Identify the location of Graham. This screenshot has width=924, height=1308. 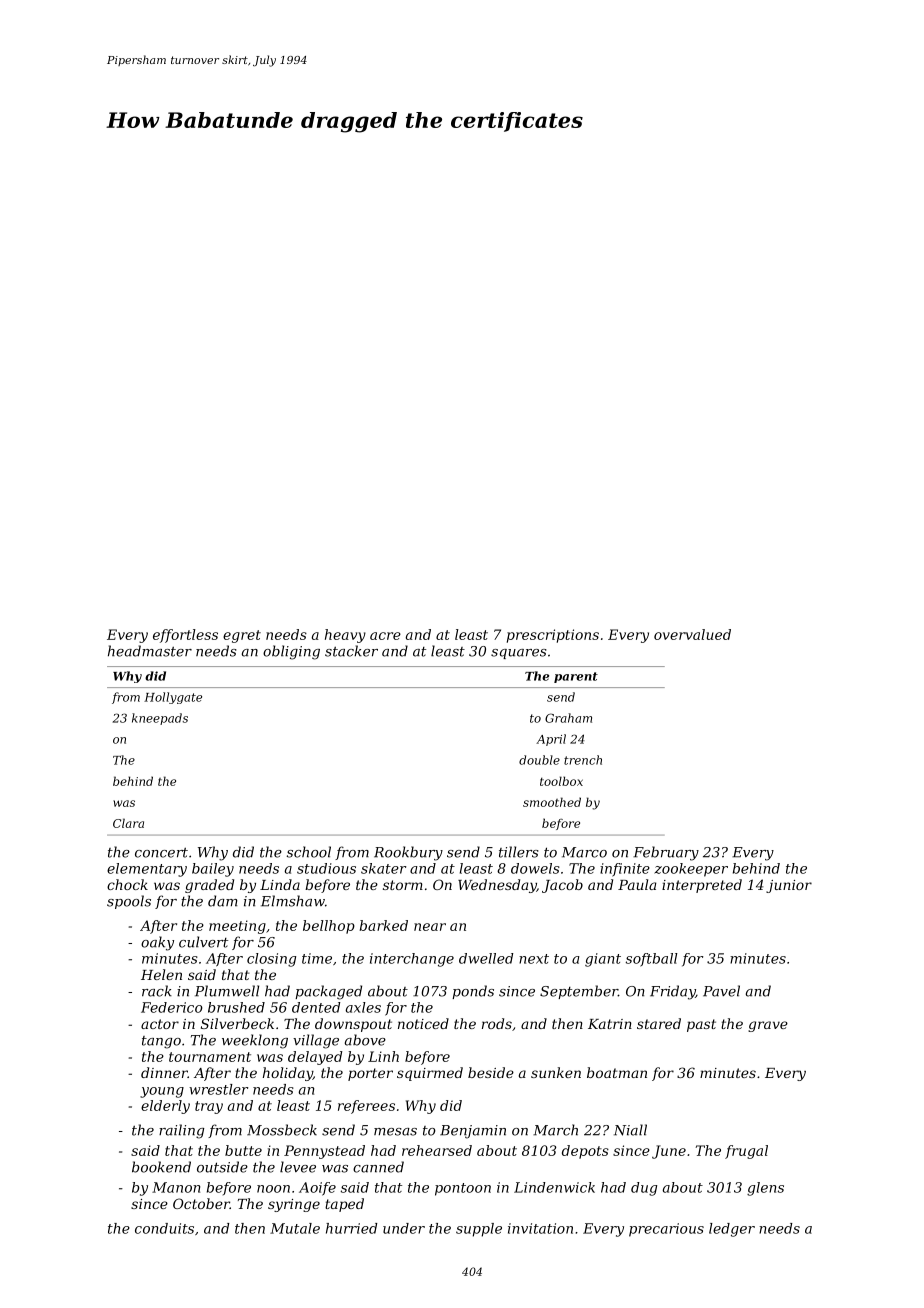
(568, 718).
